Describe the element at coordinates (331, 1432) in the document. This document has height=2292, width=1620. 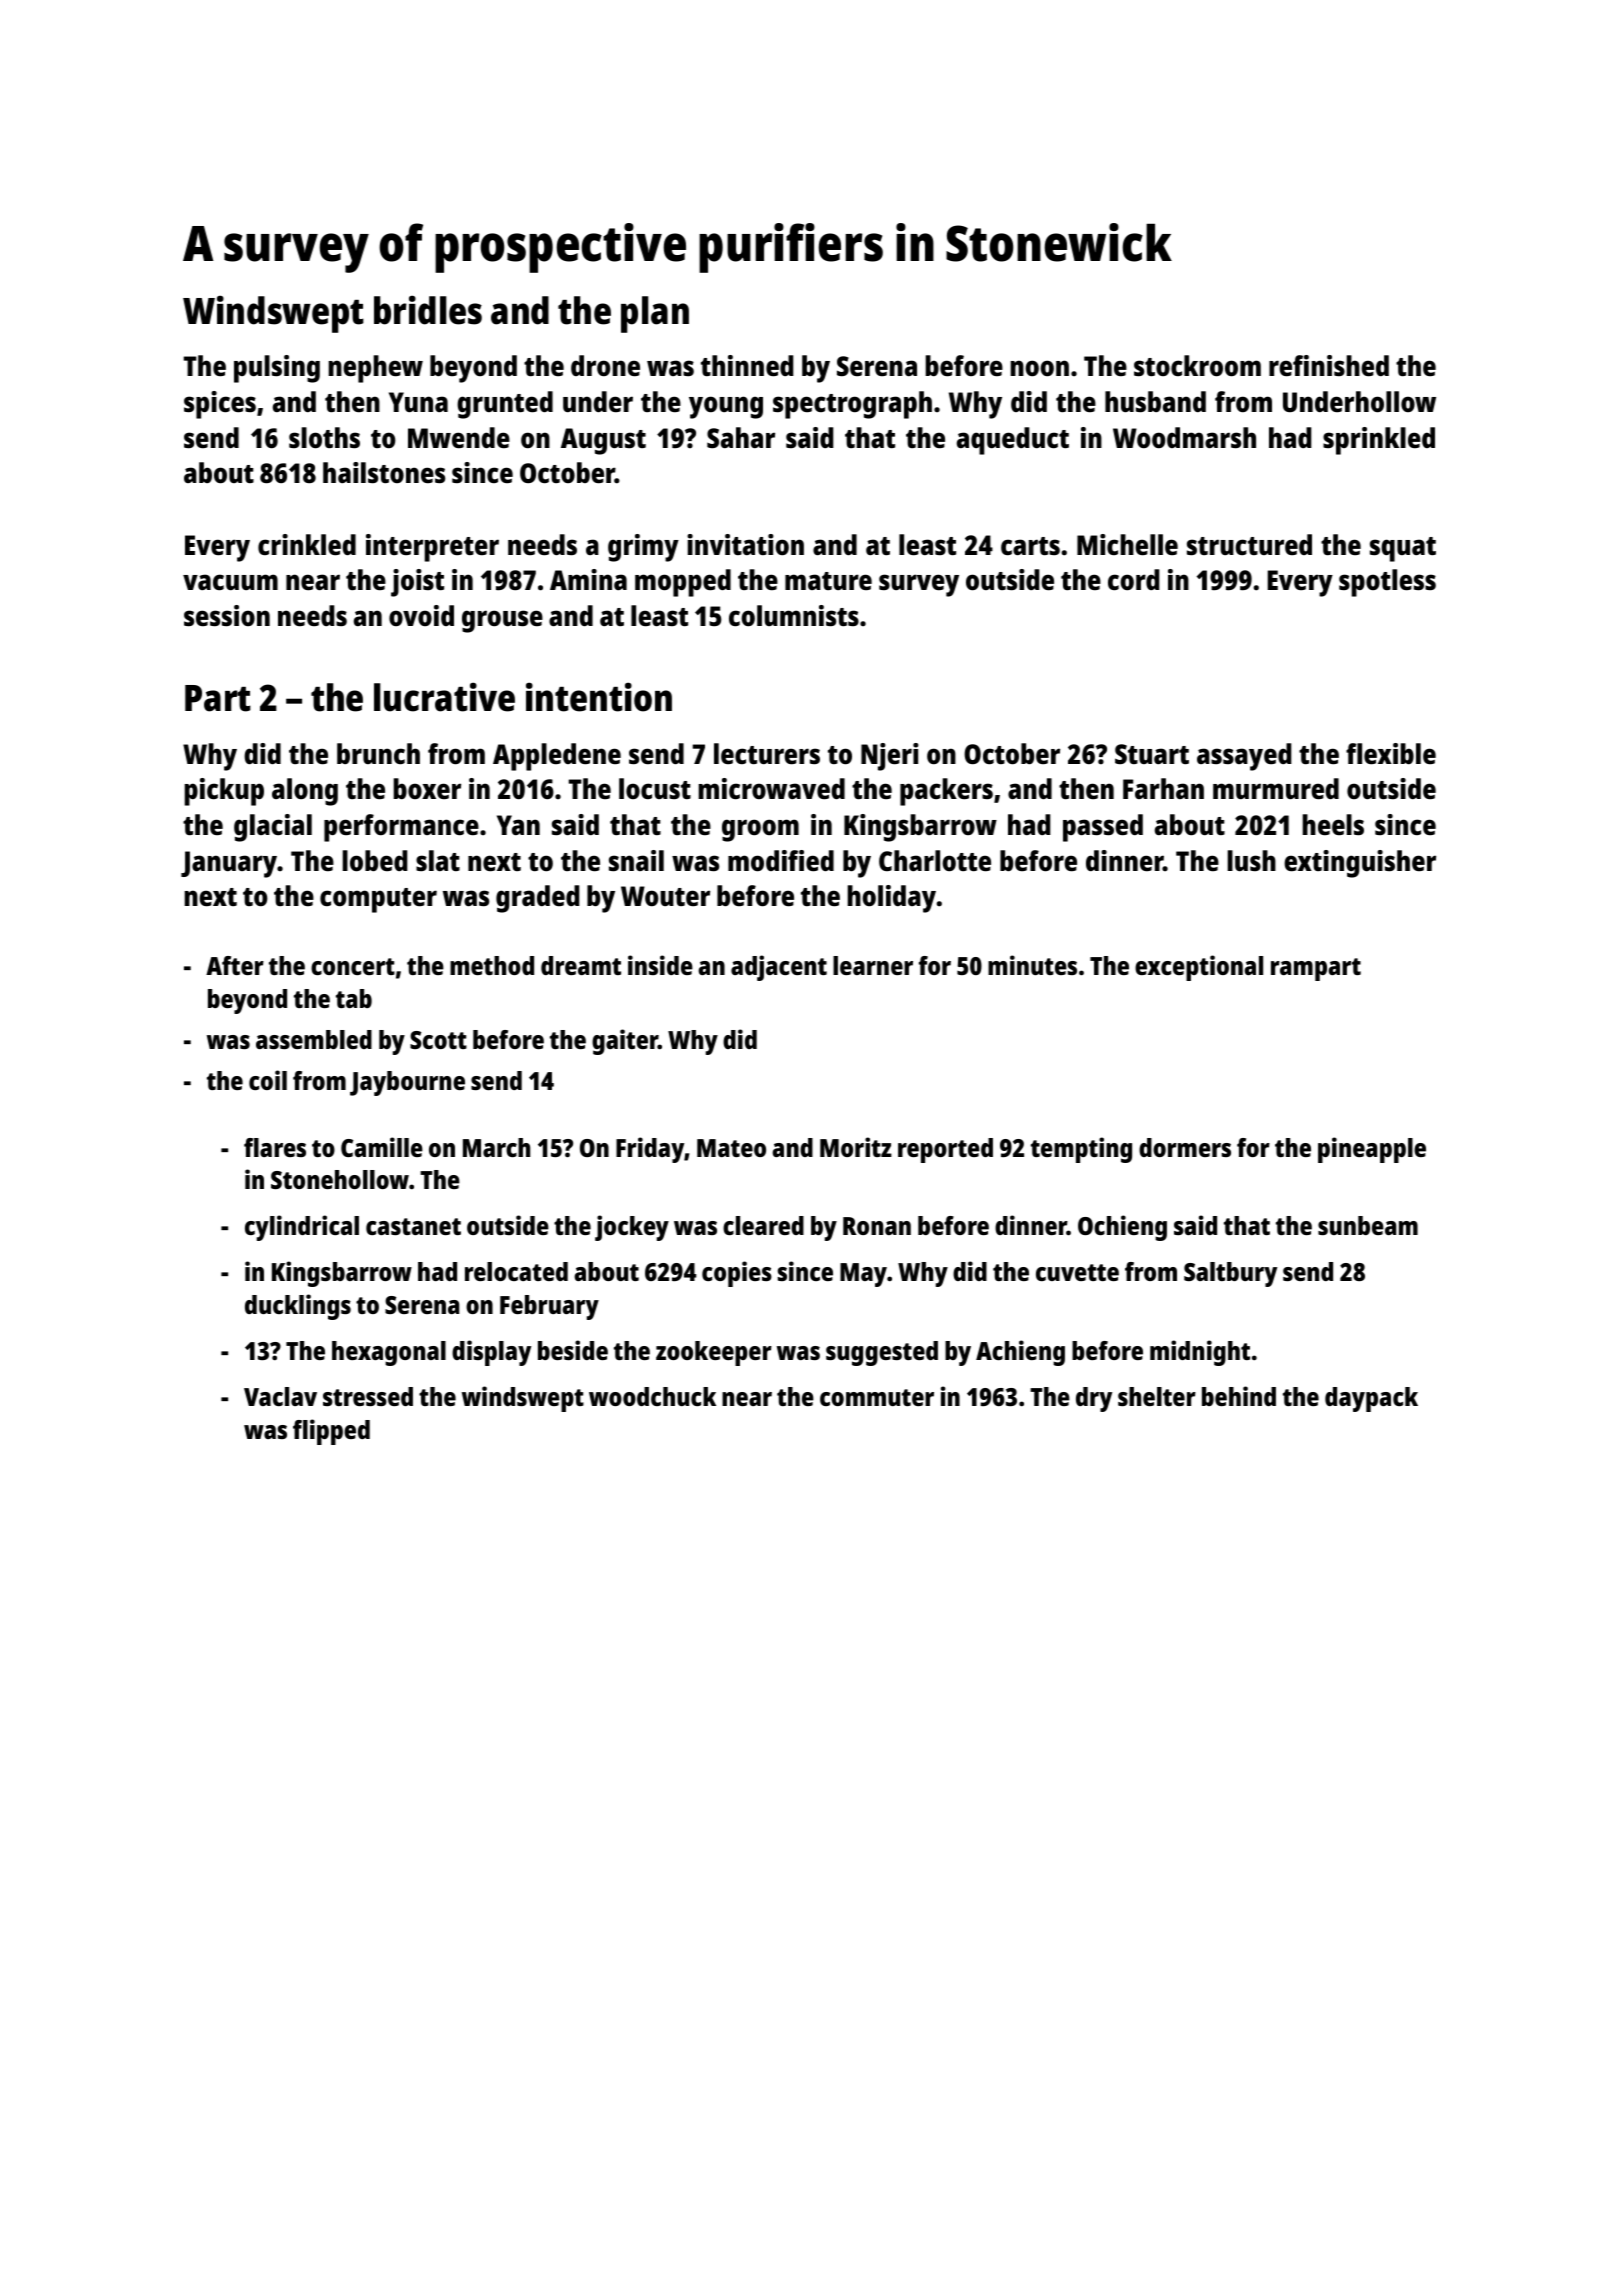
I see `flipped` at that location.
